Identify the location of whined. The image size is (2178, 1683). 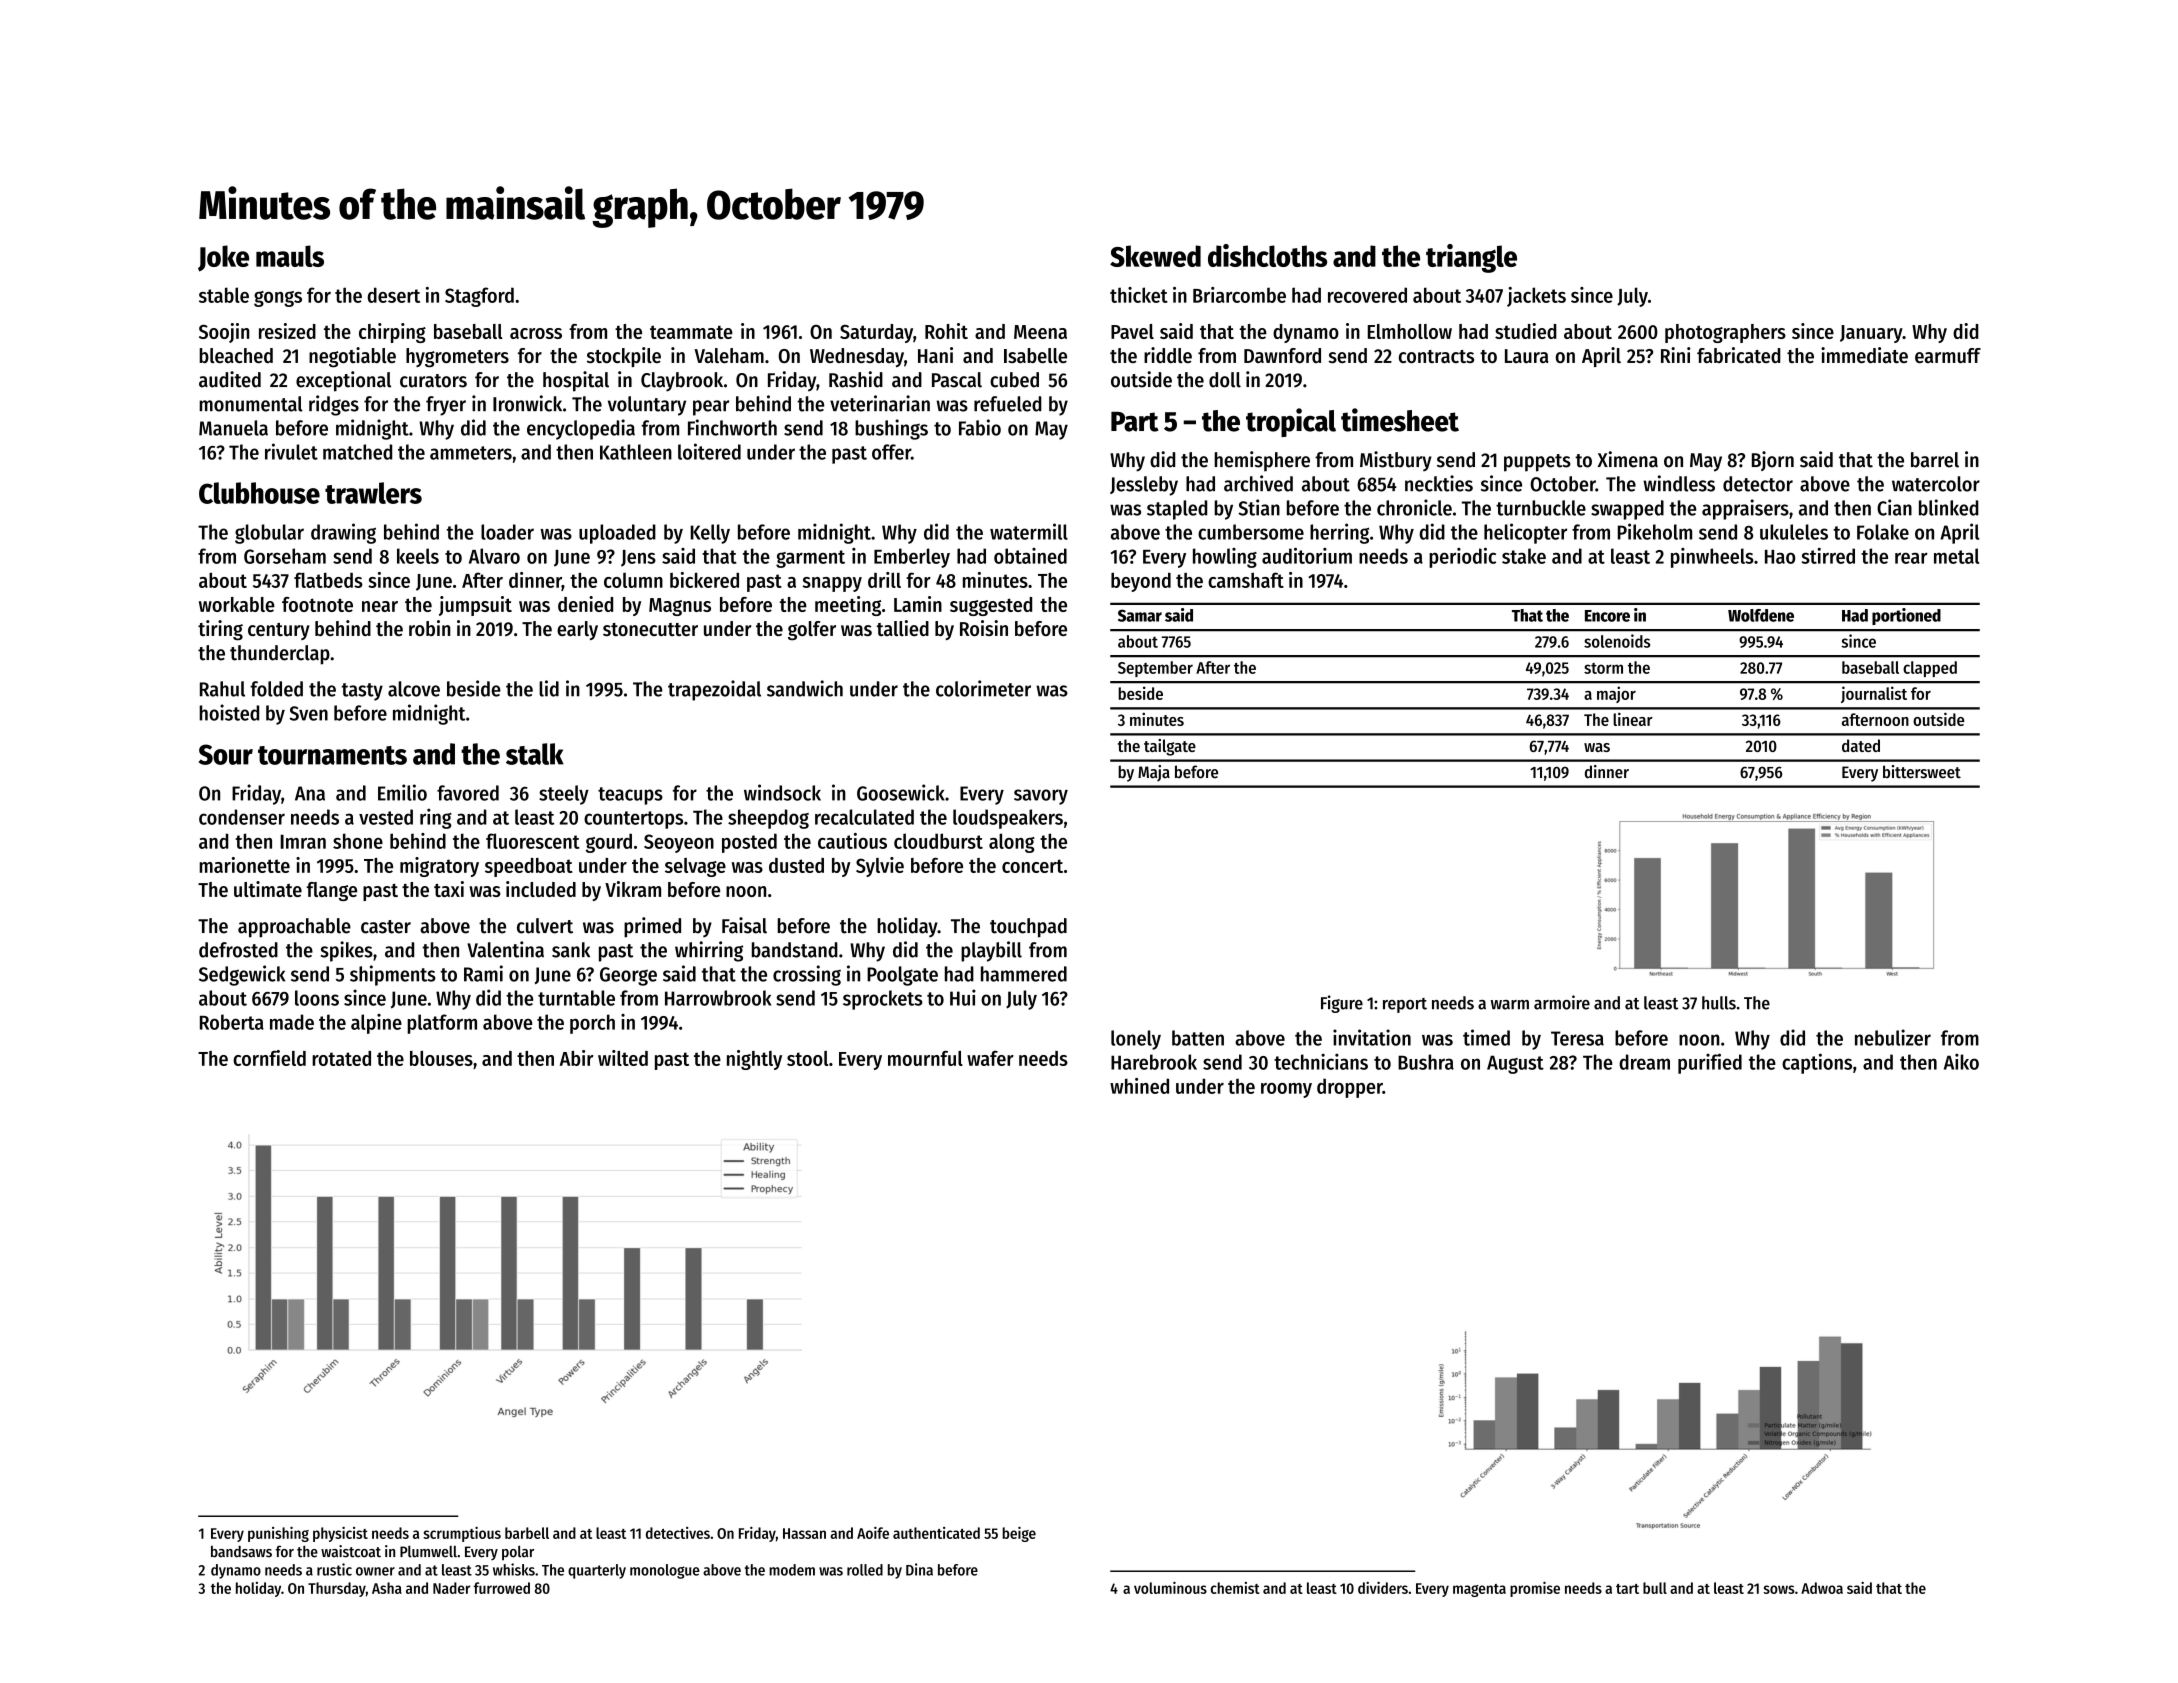
(1139, 1086).
